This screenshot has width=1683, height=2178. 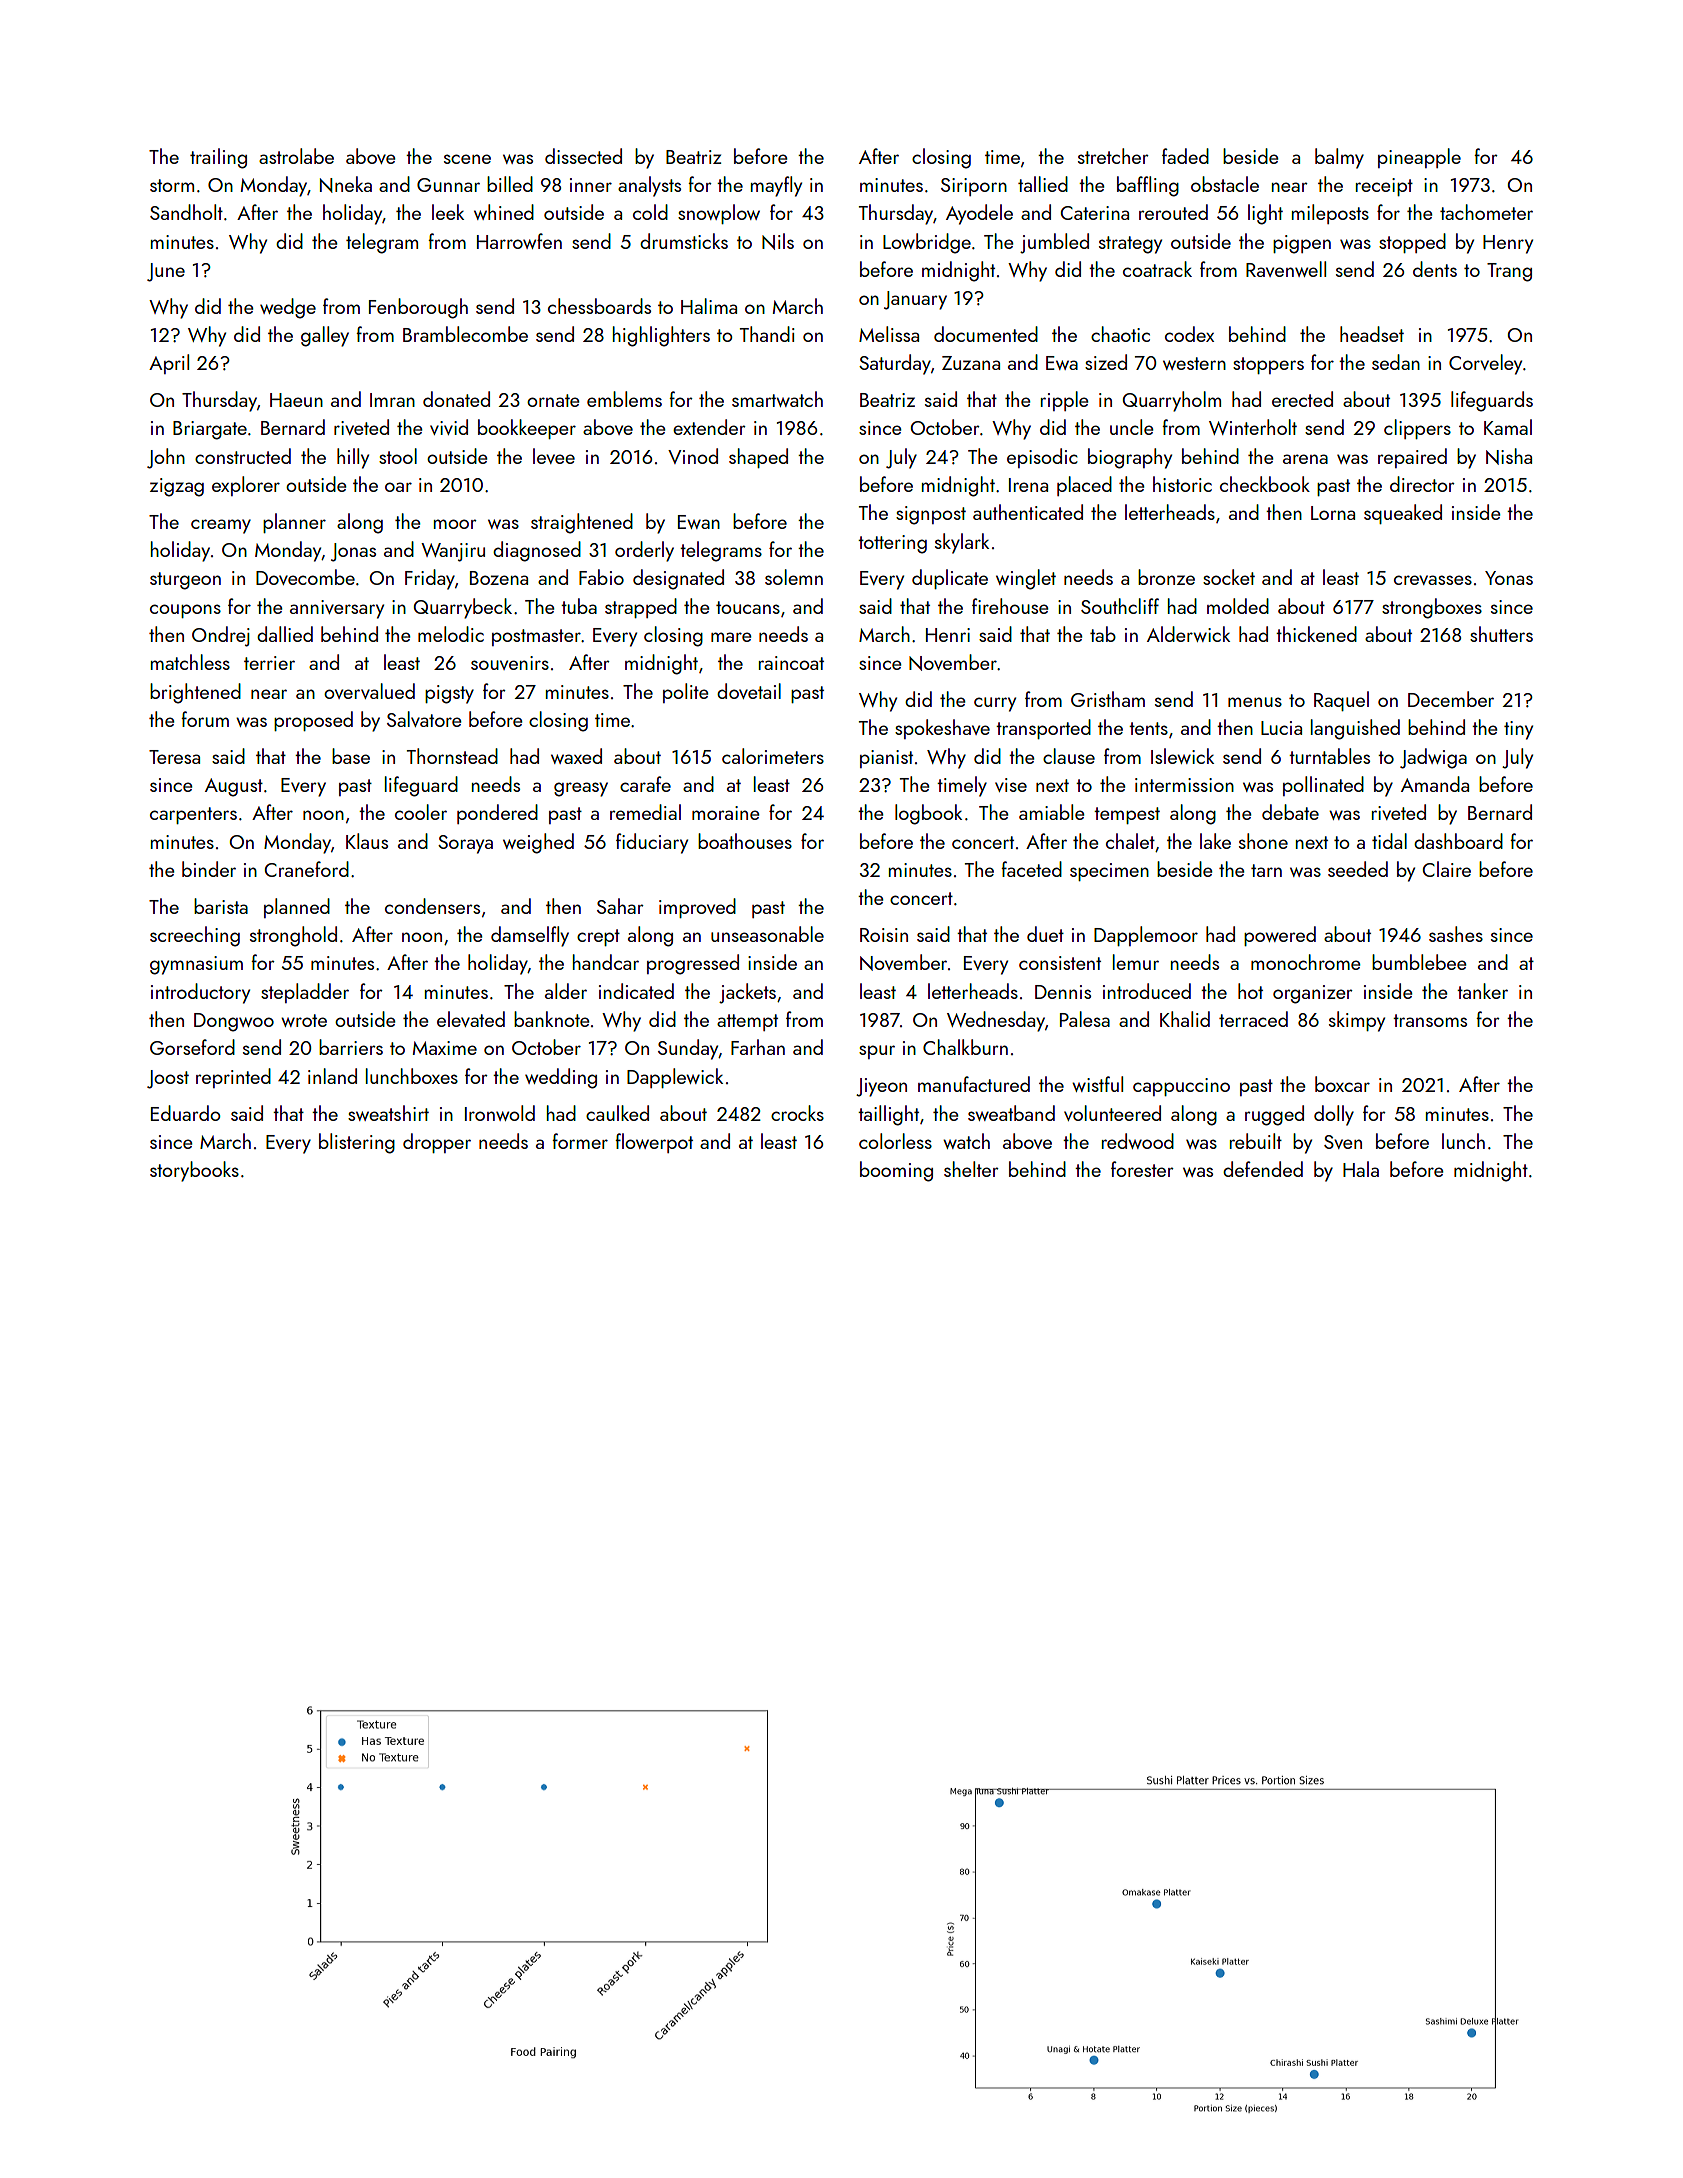 I want to click on bronze, so click(x=1166, y=577).
